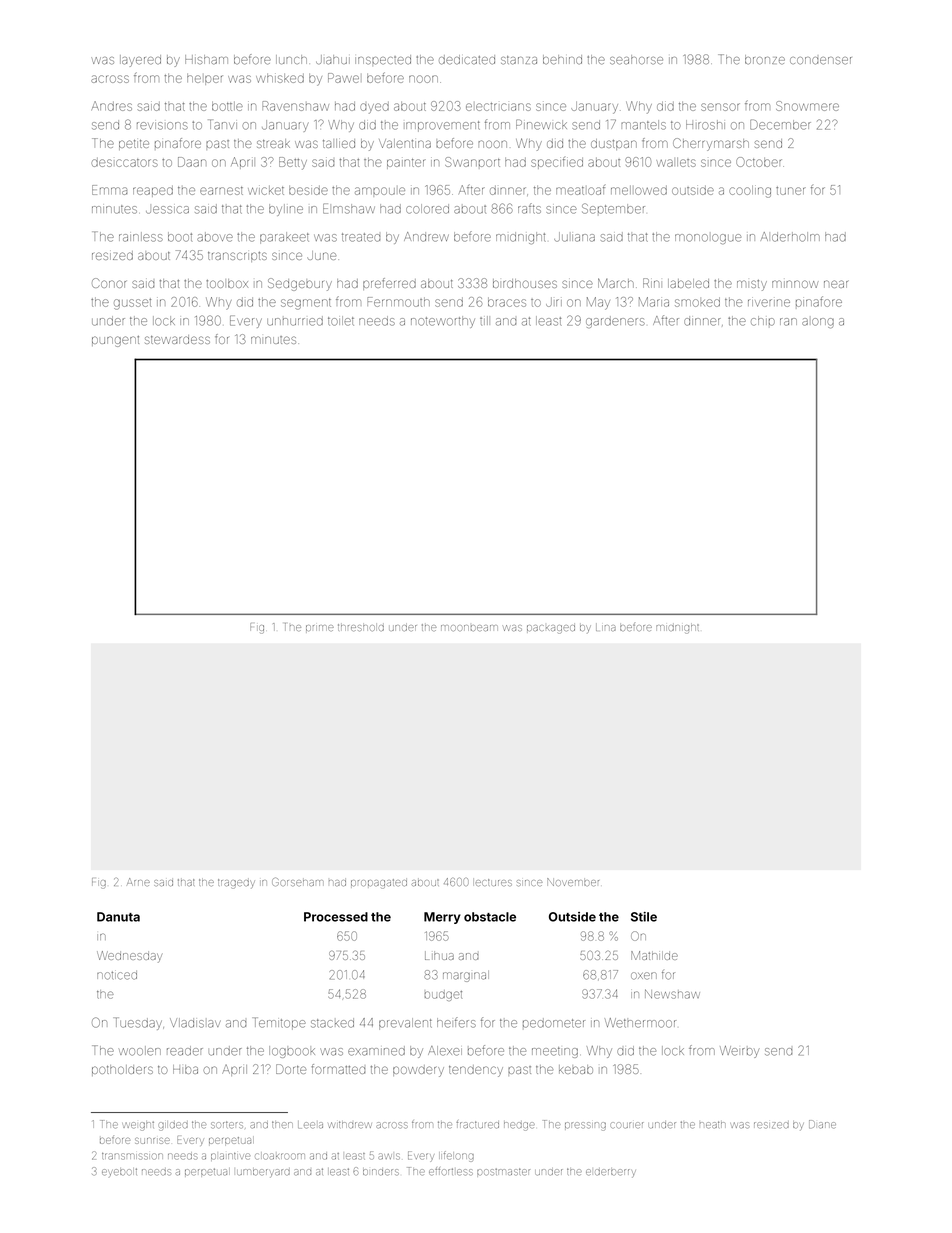 This image has width=952, height=1233. Describe the element at coordinates (807, 106) in the image. I see `Snowmere` at that location.
